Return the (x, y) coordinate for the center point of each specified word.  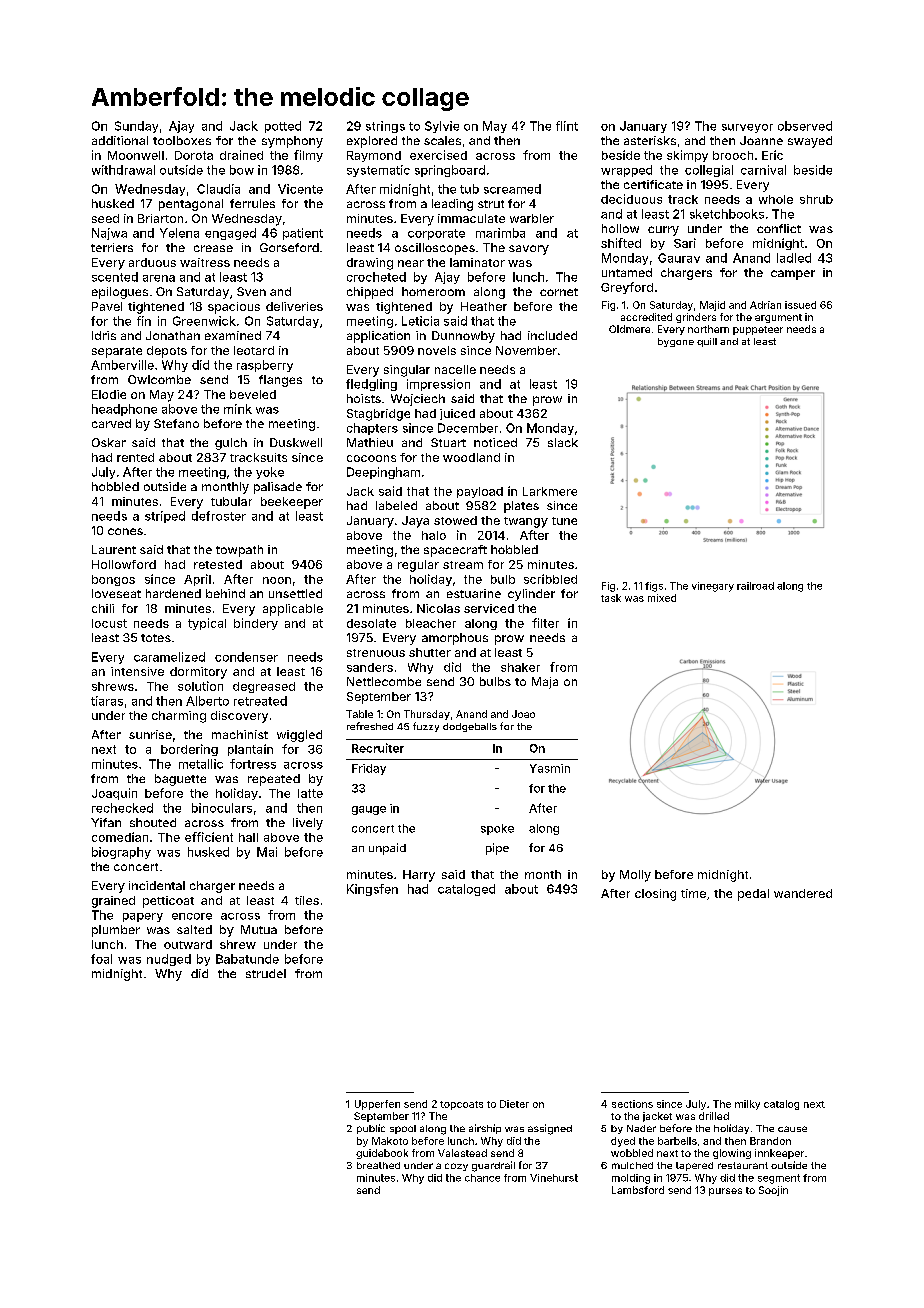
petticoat (168, 902)
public (371, 1129)
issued (800, 305)
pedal (753, 895)
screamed (512, 189)
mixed (662, 598)
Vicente (300, 189)
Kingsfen (372, 890)
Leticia (420, 321)
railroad (755, 586)
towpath (239, 551)
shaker (520, 667)
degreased (264, 687)
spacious (234, 308)
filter (545, 623)
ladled (794, 258)
